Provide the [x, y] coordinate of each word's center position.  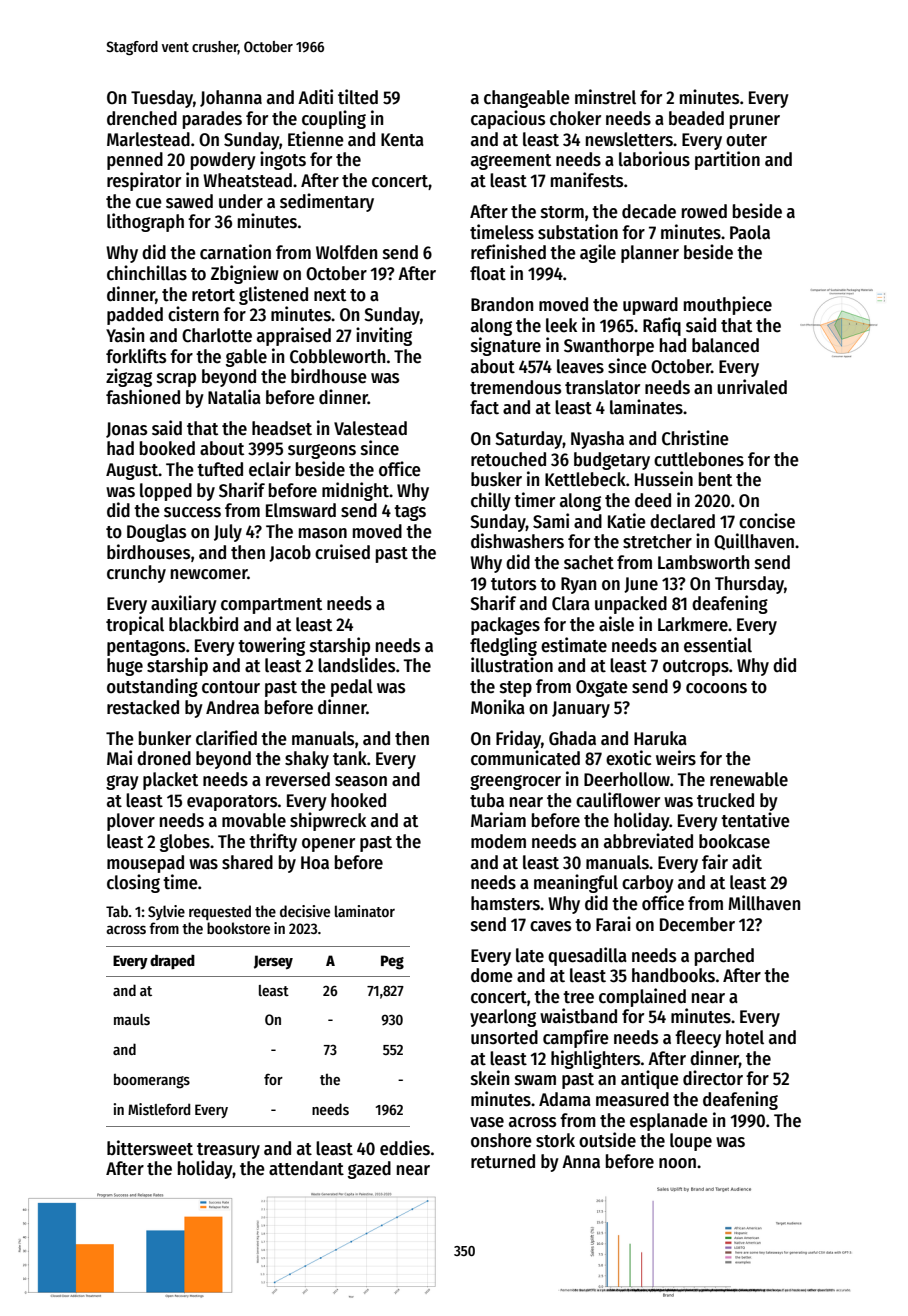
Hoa [315, 863]
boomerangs [152, 1081]
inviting [384, 336]
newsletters [629, 139]
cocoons [716, 688]
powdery [223, 161]
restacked [143, 707]
